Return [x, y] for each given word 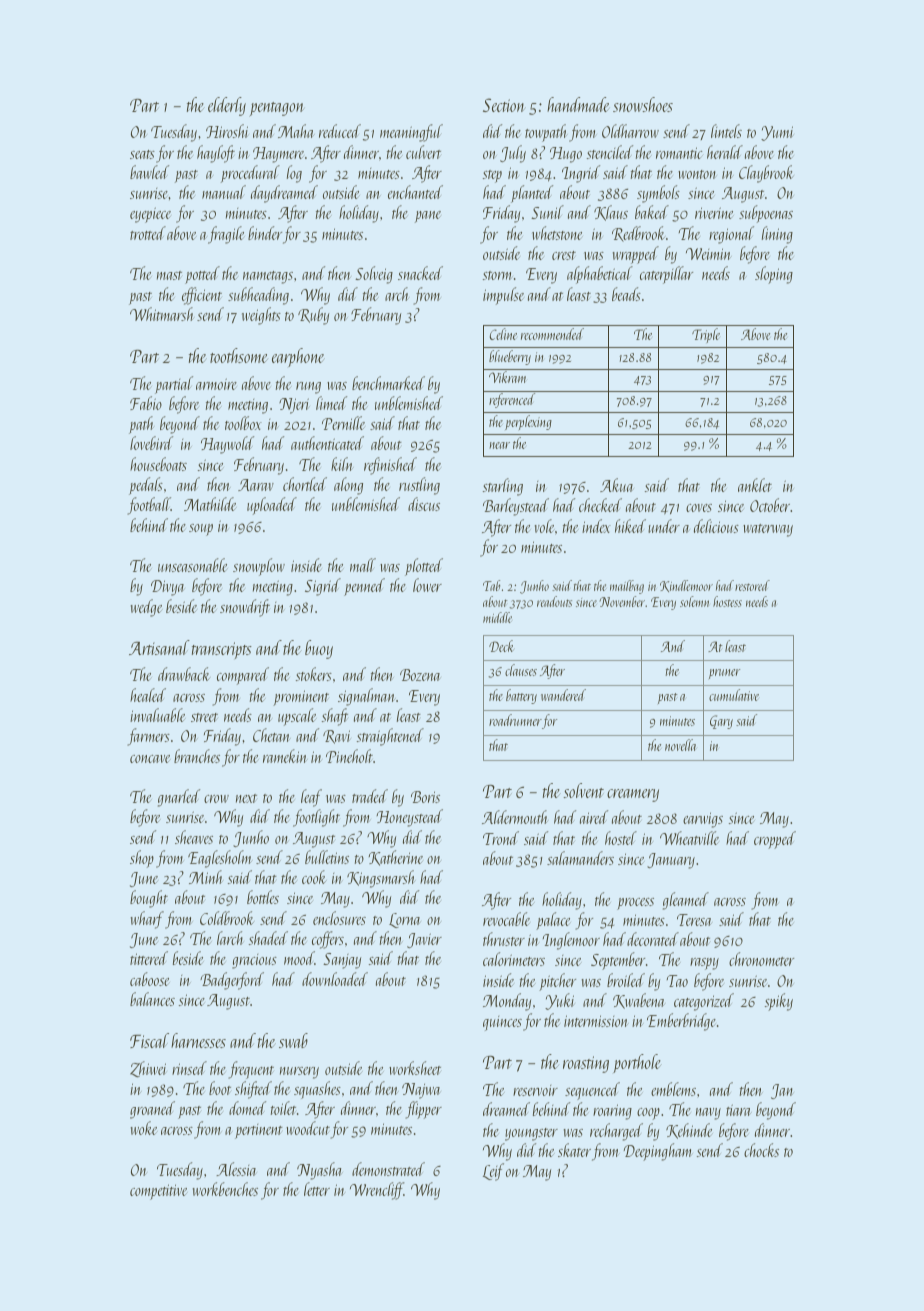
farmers [148, 737]
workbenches [225, 1189]
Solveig [374, 275]
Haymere [278, 155]
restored [752, 585]
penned [364, 587]
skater [574, 1150]
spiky [779, 1002]
